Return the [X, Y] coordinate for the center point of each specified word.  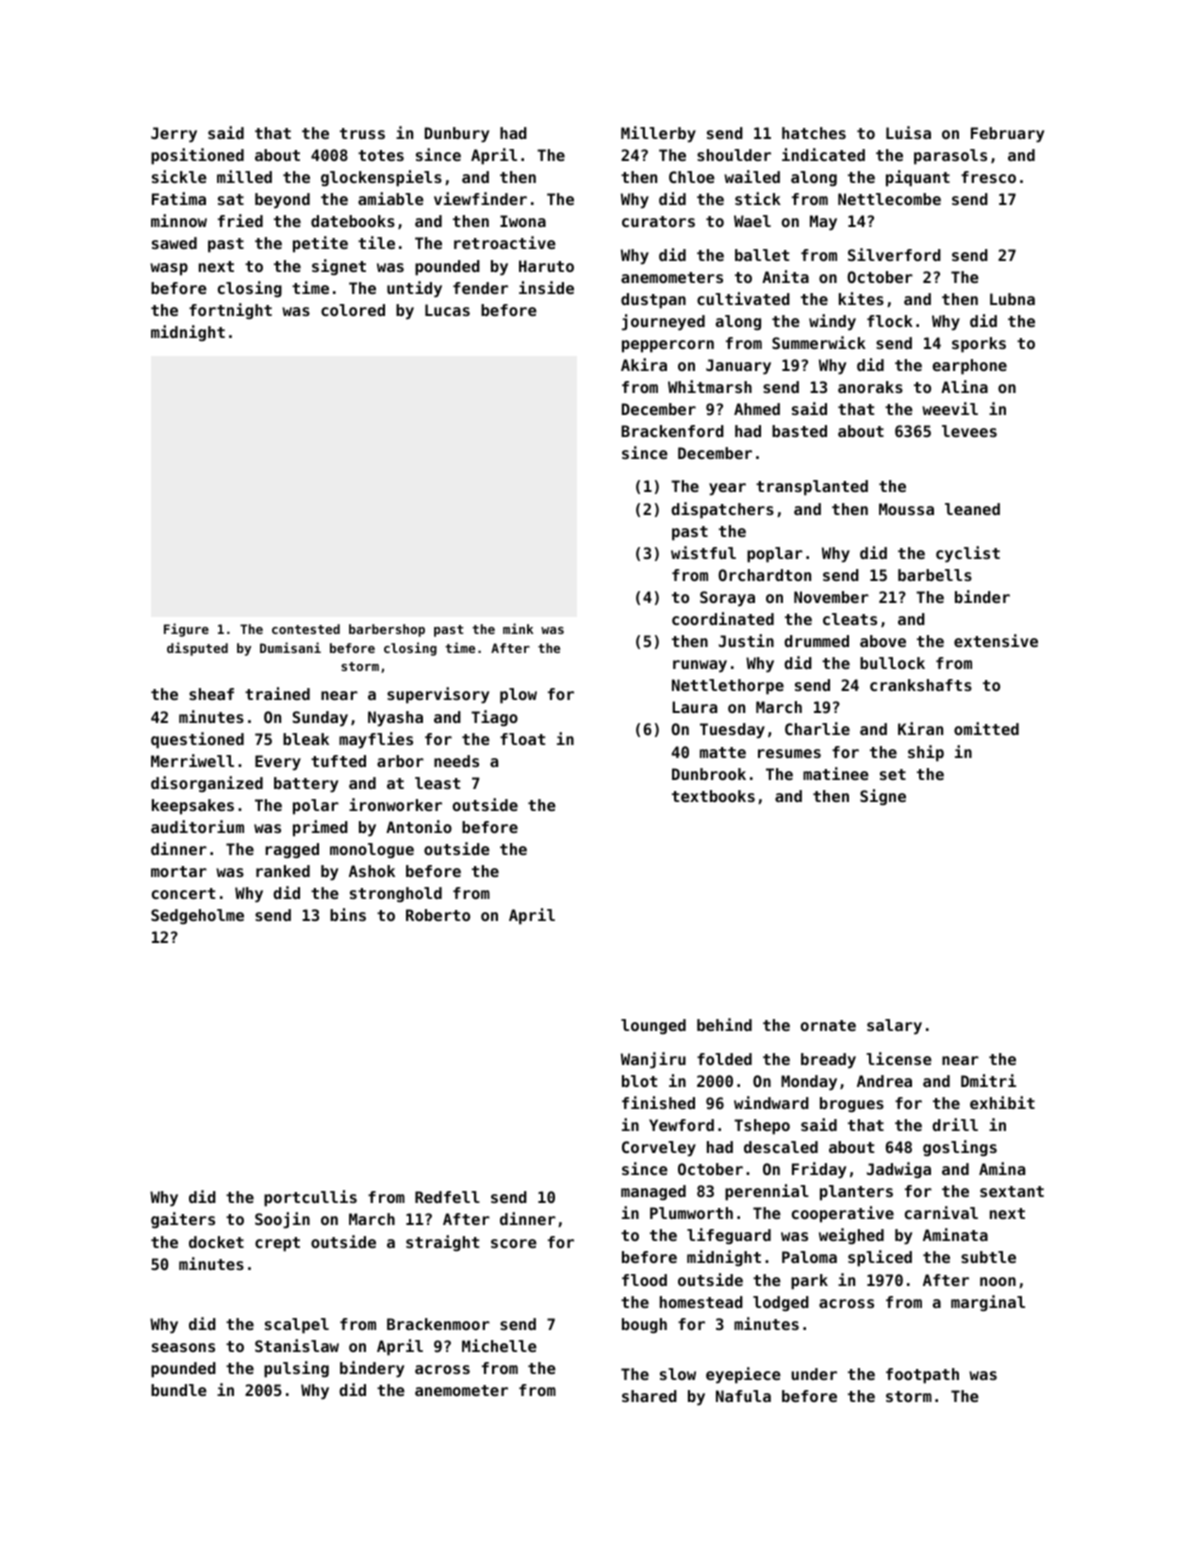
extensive [996, 640]
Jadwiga [899, 1170]
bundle [179, 1390]
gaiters [183, 1220]
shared [649, 1396]
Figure [186, 630]
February [1007, 135]
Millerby [658, 134]
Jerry [174, 135]
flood [644, 1280]
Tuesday [732, 731]
